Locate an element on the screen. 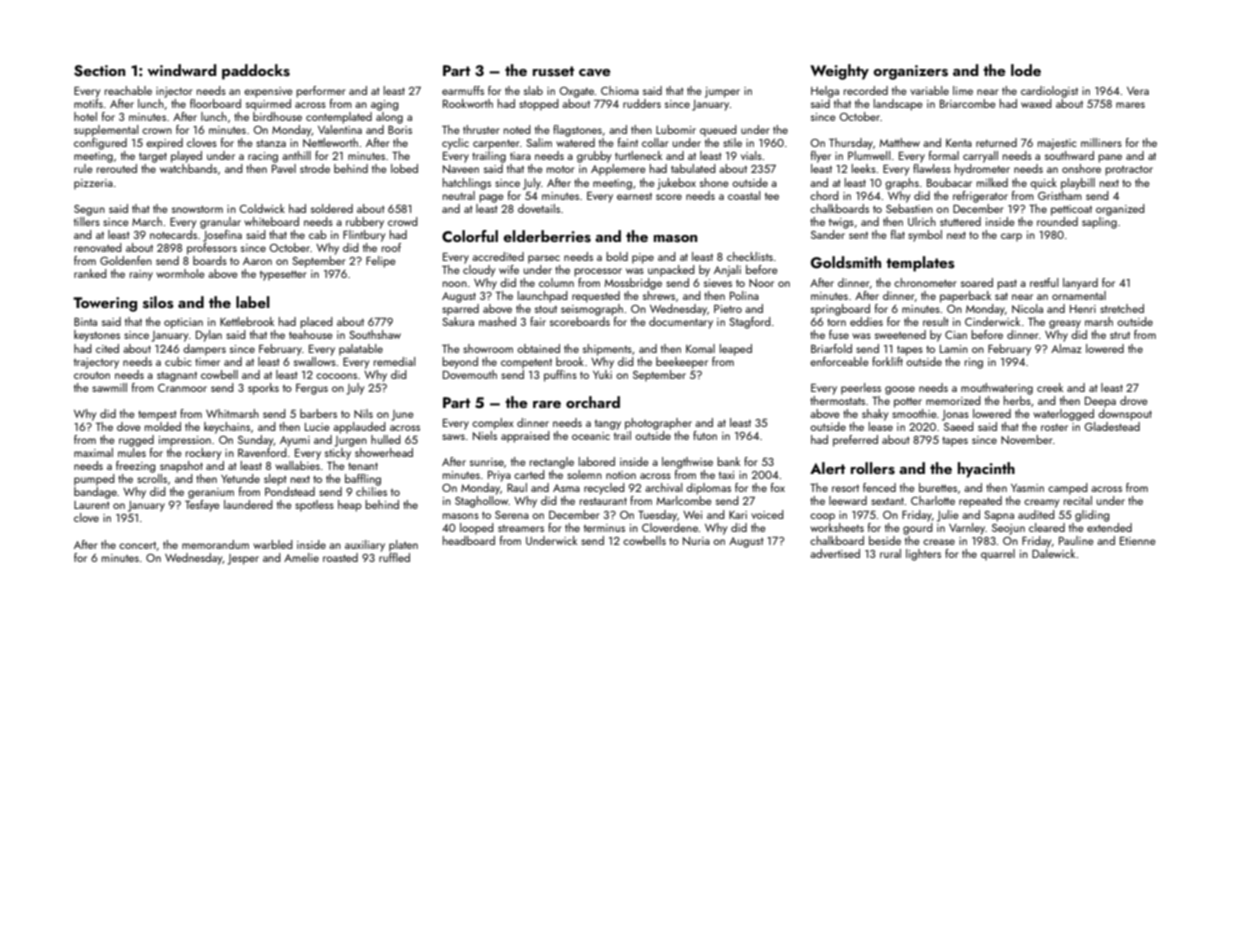 The height and width of the screenshot is (952, 1233). rainy is located at coordinates (141, 275).
